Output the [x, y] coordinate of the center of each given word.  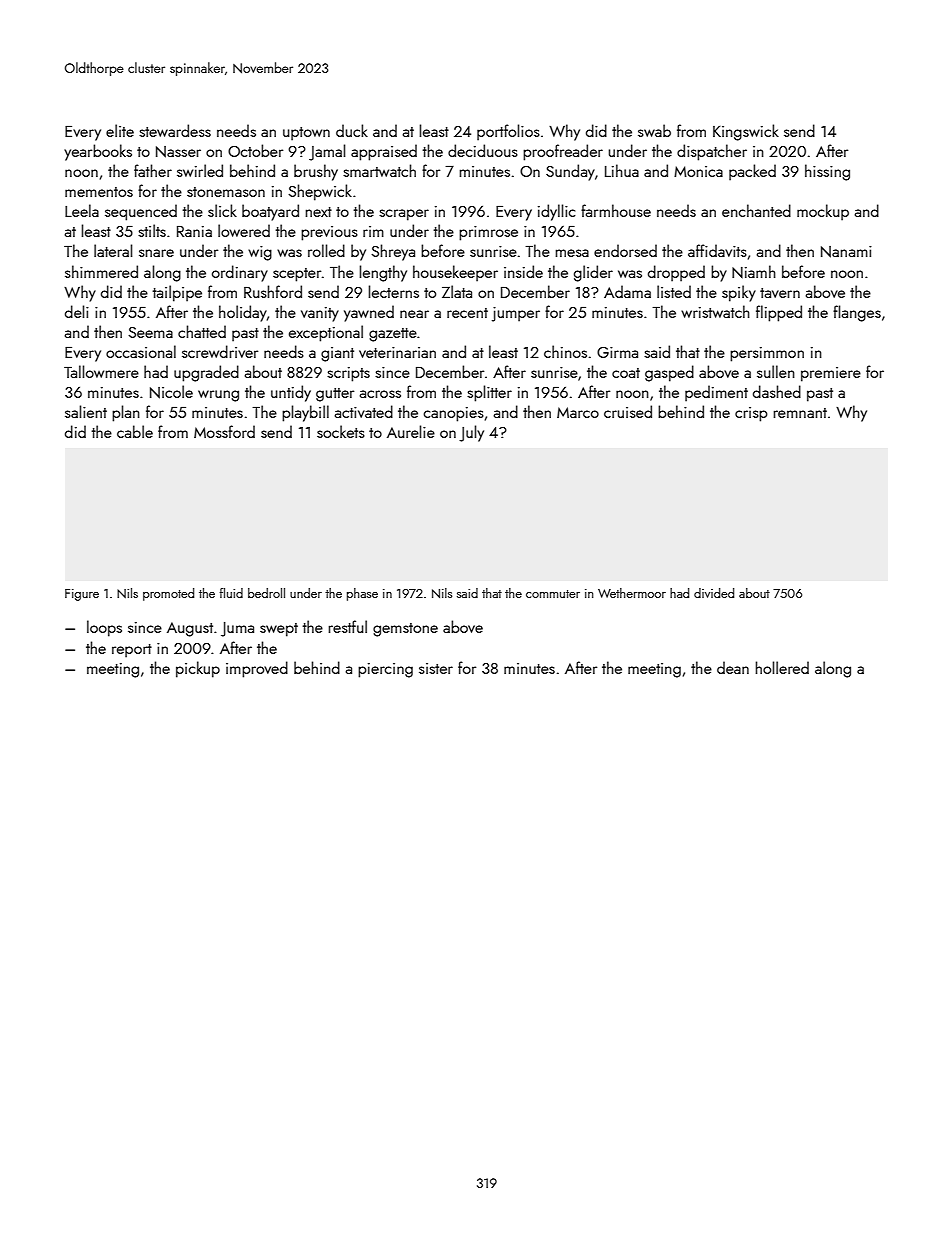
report [132, 651]
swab [654, 130]
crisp [751, 414]
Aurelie [411, 431]
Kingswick [746, 132]
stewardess [175, 130]
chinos [565, 351]
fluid [231, 593]
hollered [782, 667]
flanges [857, 313]
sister [436, 668]
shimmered [101, 271]
